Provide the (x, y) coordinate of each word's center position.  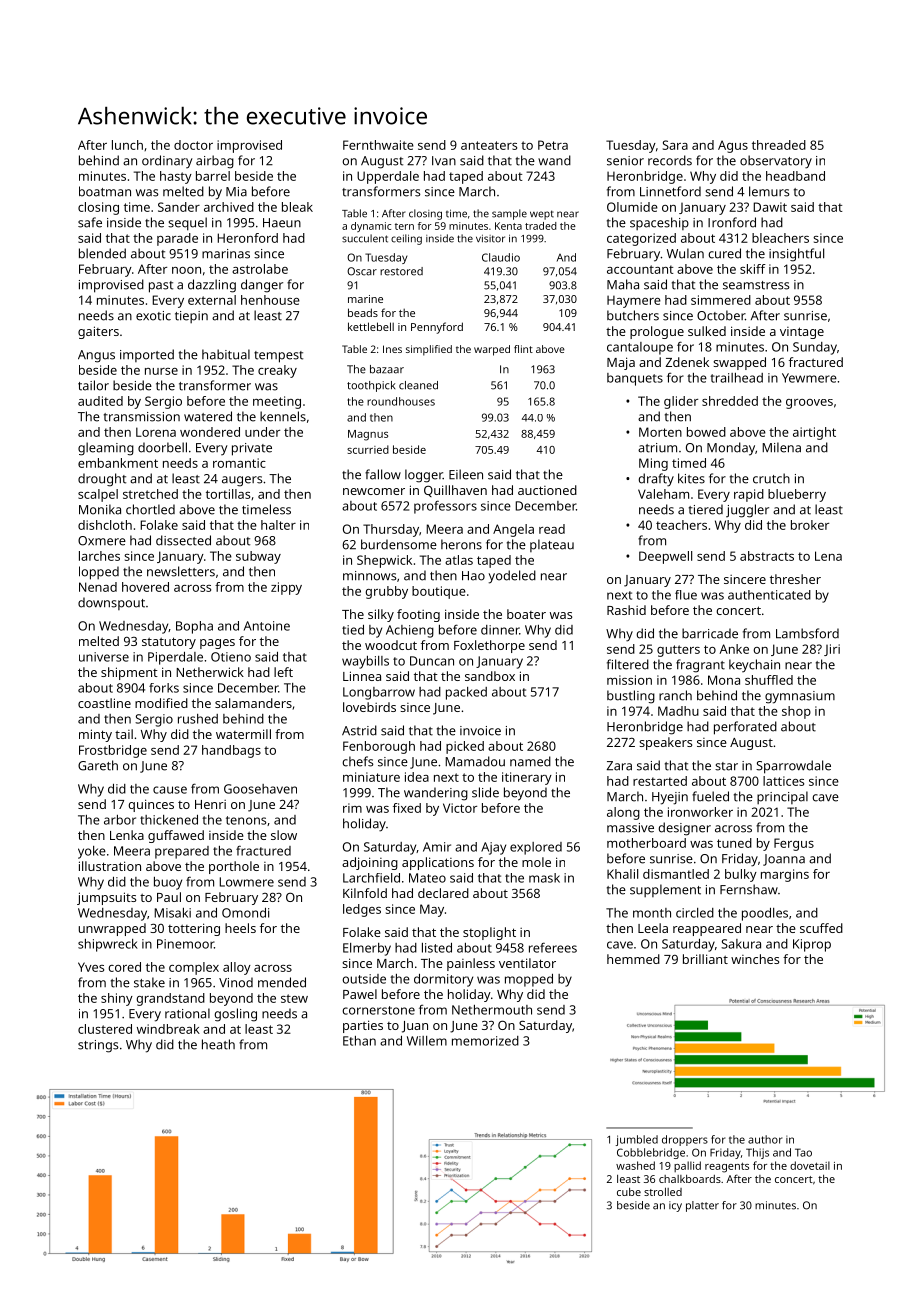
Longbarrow (379, 693)
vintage (802, 333)
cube (629, 1192)
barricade (710, 633)
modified (161, 703)
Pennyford (437, 328)
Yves (91, 967)
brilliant (705, 959)
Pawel (360, 994)
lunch (127, 145)
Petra (553, 145)
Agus (733, 146)
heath (218, 1044)
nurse (161, 371)
